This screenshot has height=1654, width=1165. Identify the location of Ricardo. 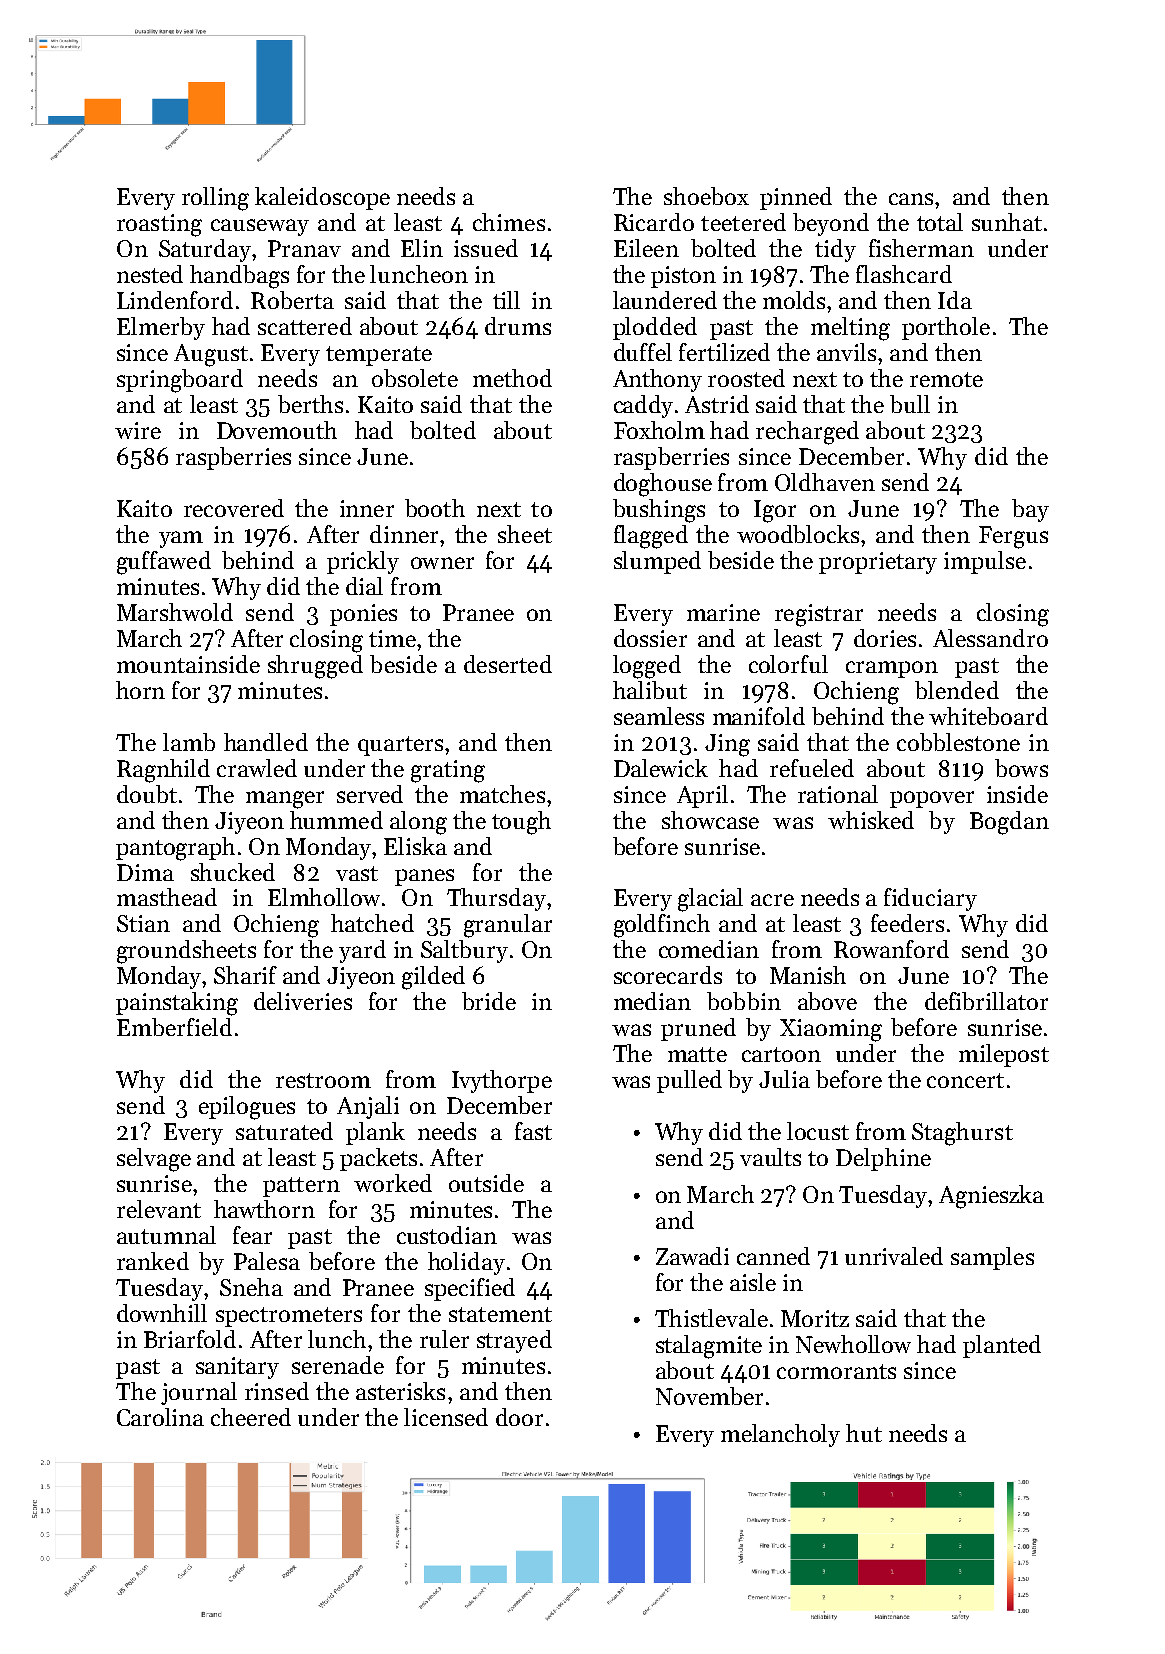
(654, 222).
